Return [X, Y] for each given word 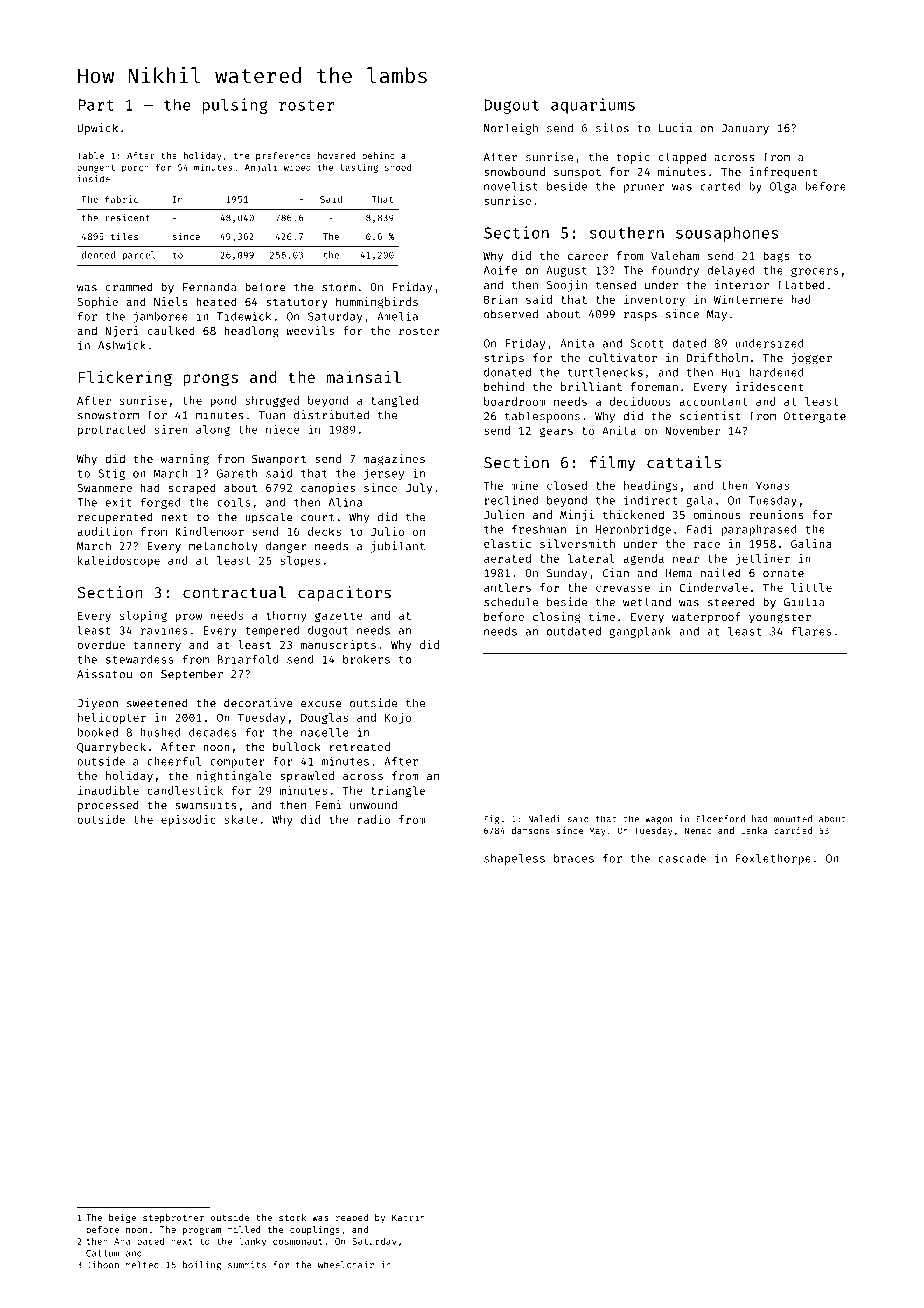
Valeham [675, 255]
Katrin [408, 1217]
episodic [188, 820]
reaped [352, 1218]
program [202, 1231]
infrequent [784, 173]
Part [96, 105]
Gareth [237, 473]
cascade [682, 858]
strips [504, 359]
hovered [336, 155]
